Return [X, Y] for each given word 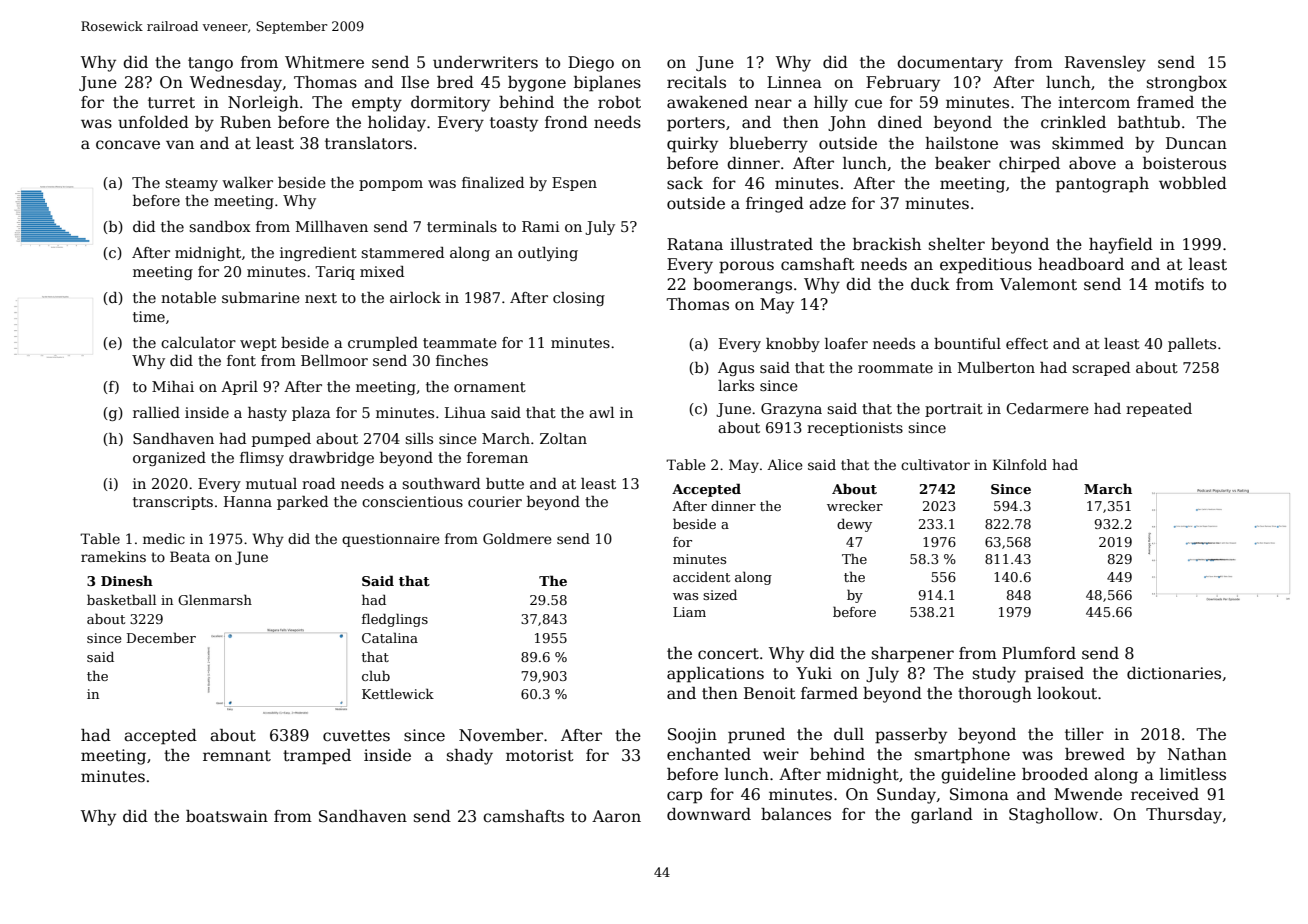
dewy [854, 525]
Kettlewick [398, 693]
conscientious [412, 501]
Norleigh [263, 104]
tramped [317, 757]
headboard [1081, 264]
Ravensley [1105, 64]
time [149, 316]
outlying [548, 254]
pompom [391, 185]
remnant [237, 756]
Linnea [794, 82]
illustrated [771, 244]
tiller [1084, 734]
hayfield [1121, 246]
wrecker [855, 505]
